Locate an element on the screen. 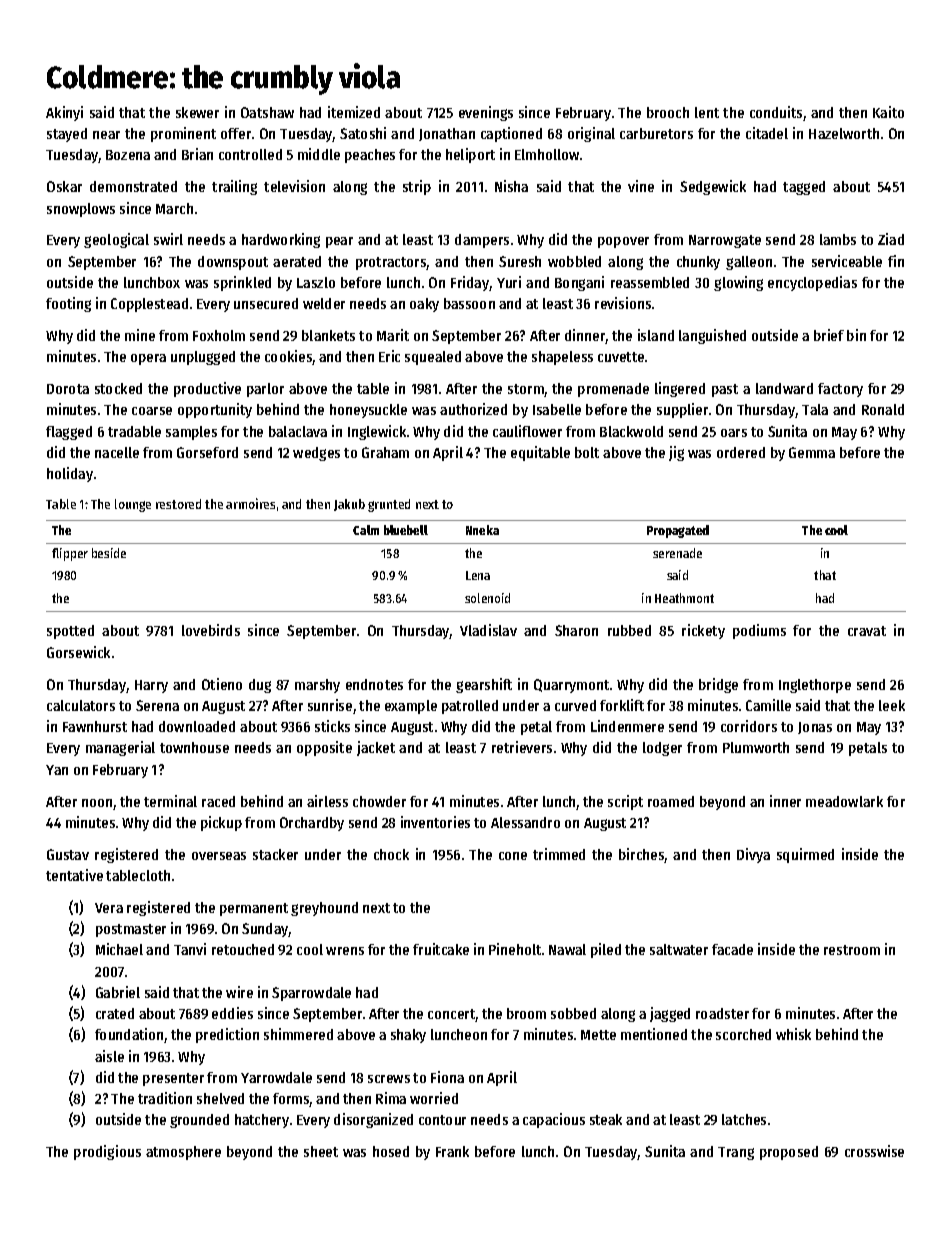 The image size is (952, 1233). bluebell is located at coordinates (406, 530).
